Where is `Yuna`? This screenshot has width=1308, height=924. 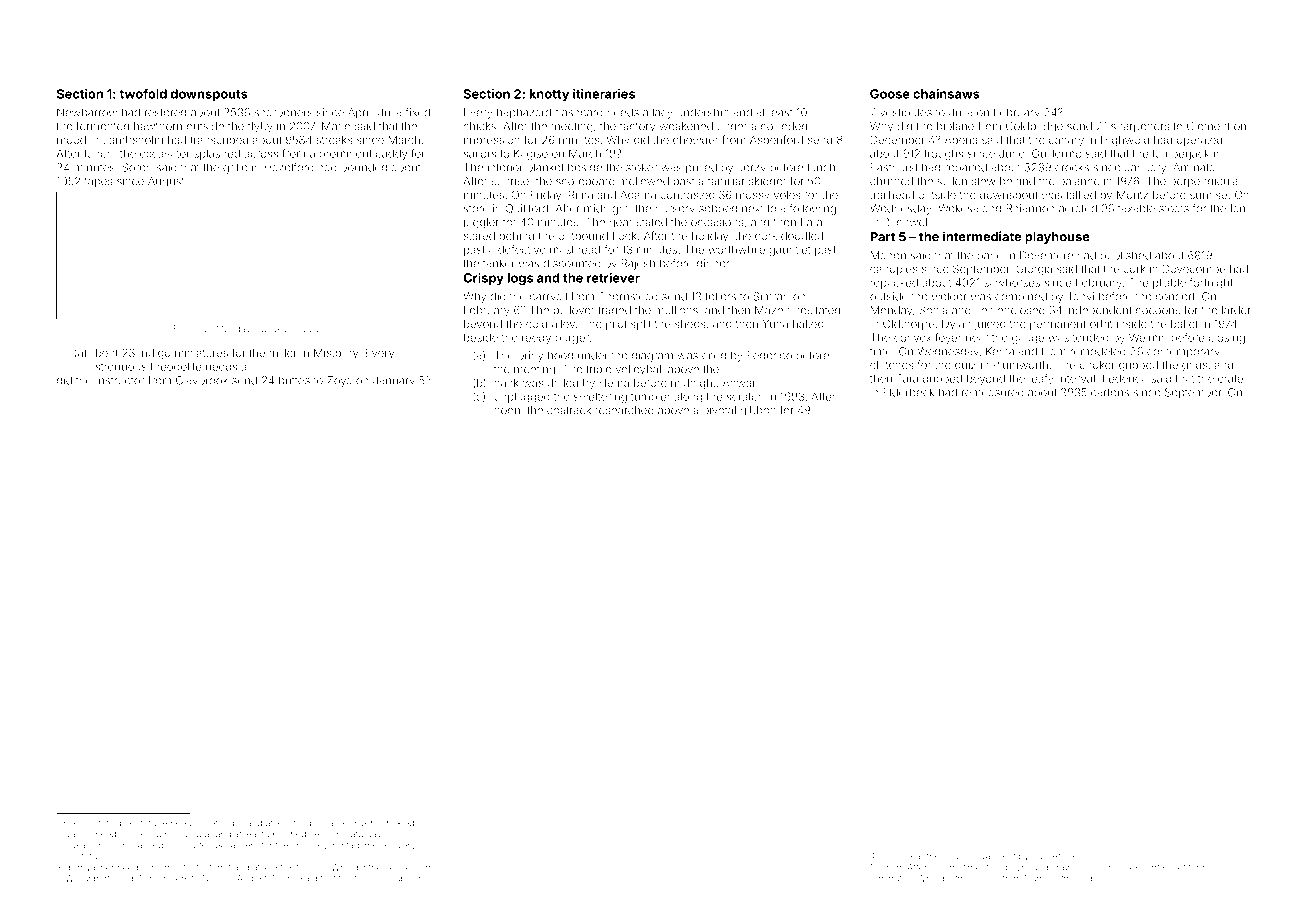 Yuna is located at coordinates (775, 324).
